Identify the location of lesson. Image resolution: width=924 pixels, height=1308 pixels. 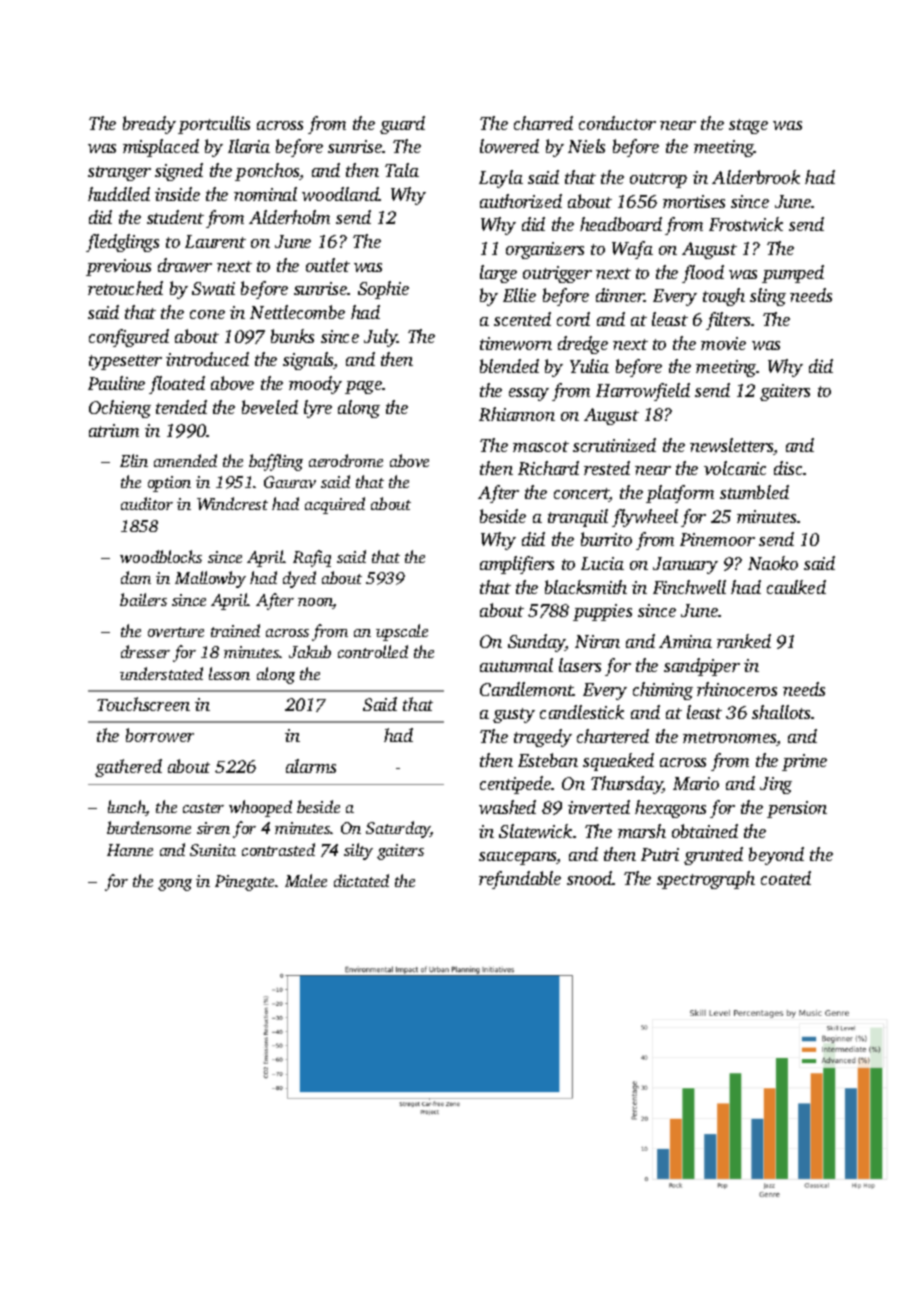
(229, 673).
